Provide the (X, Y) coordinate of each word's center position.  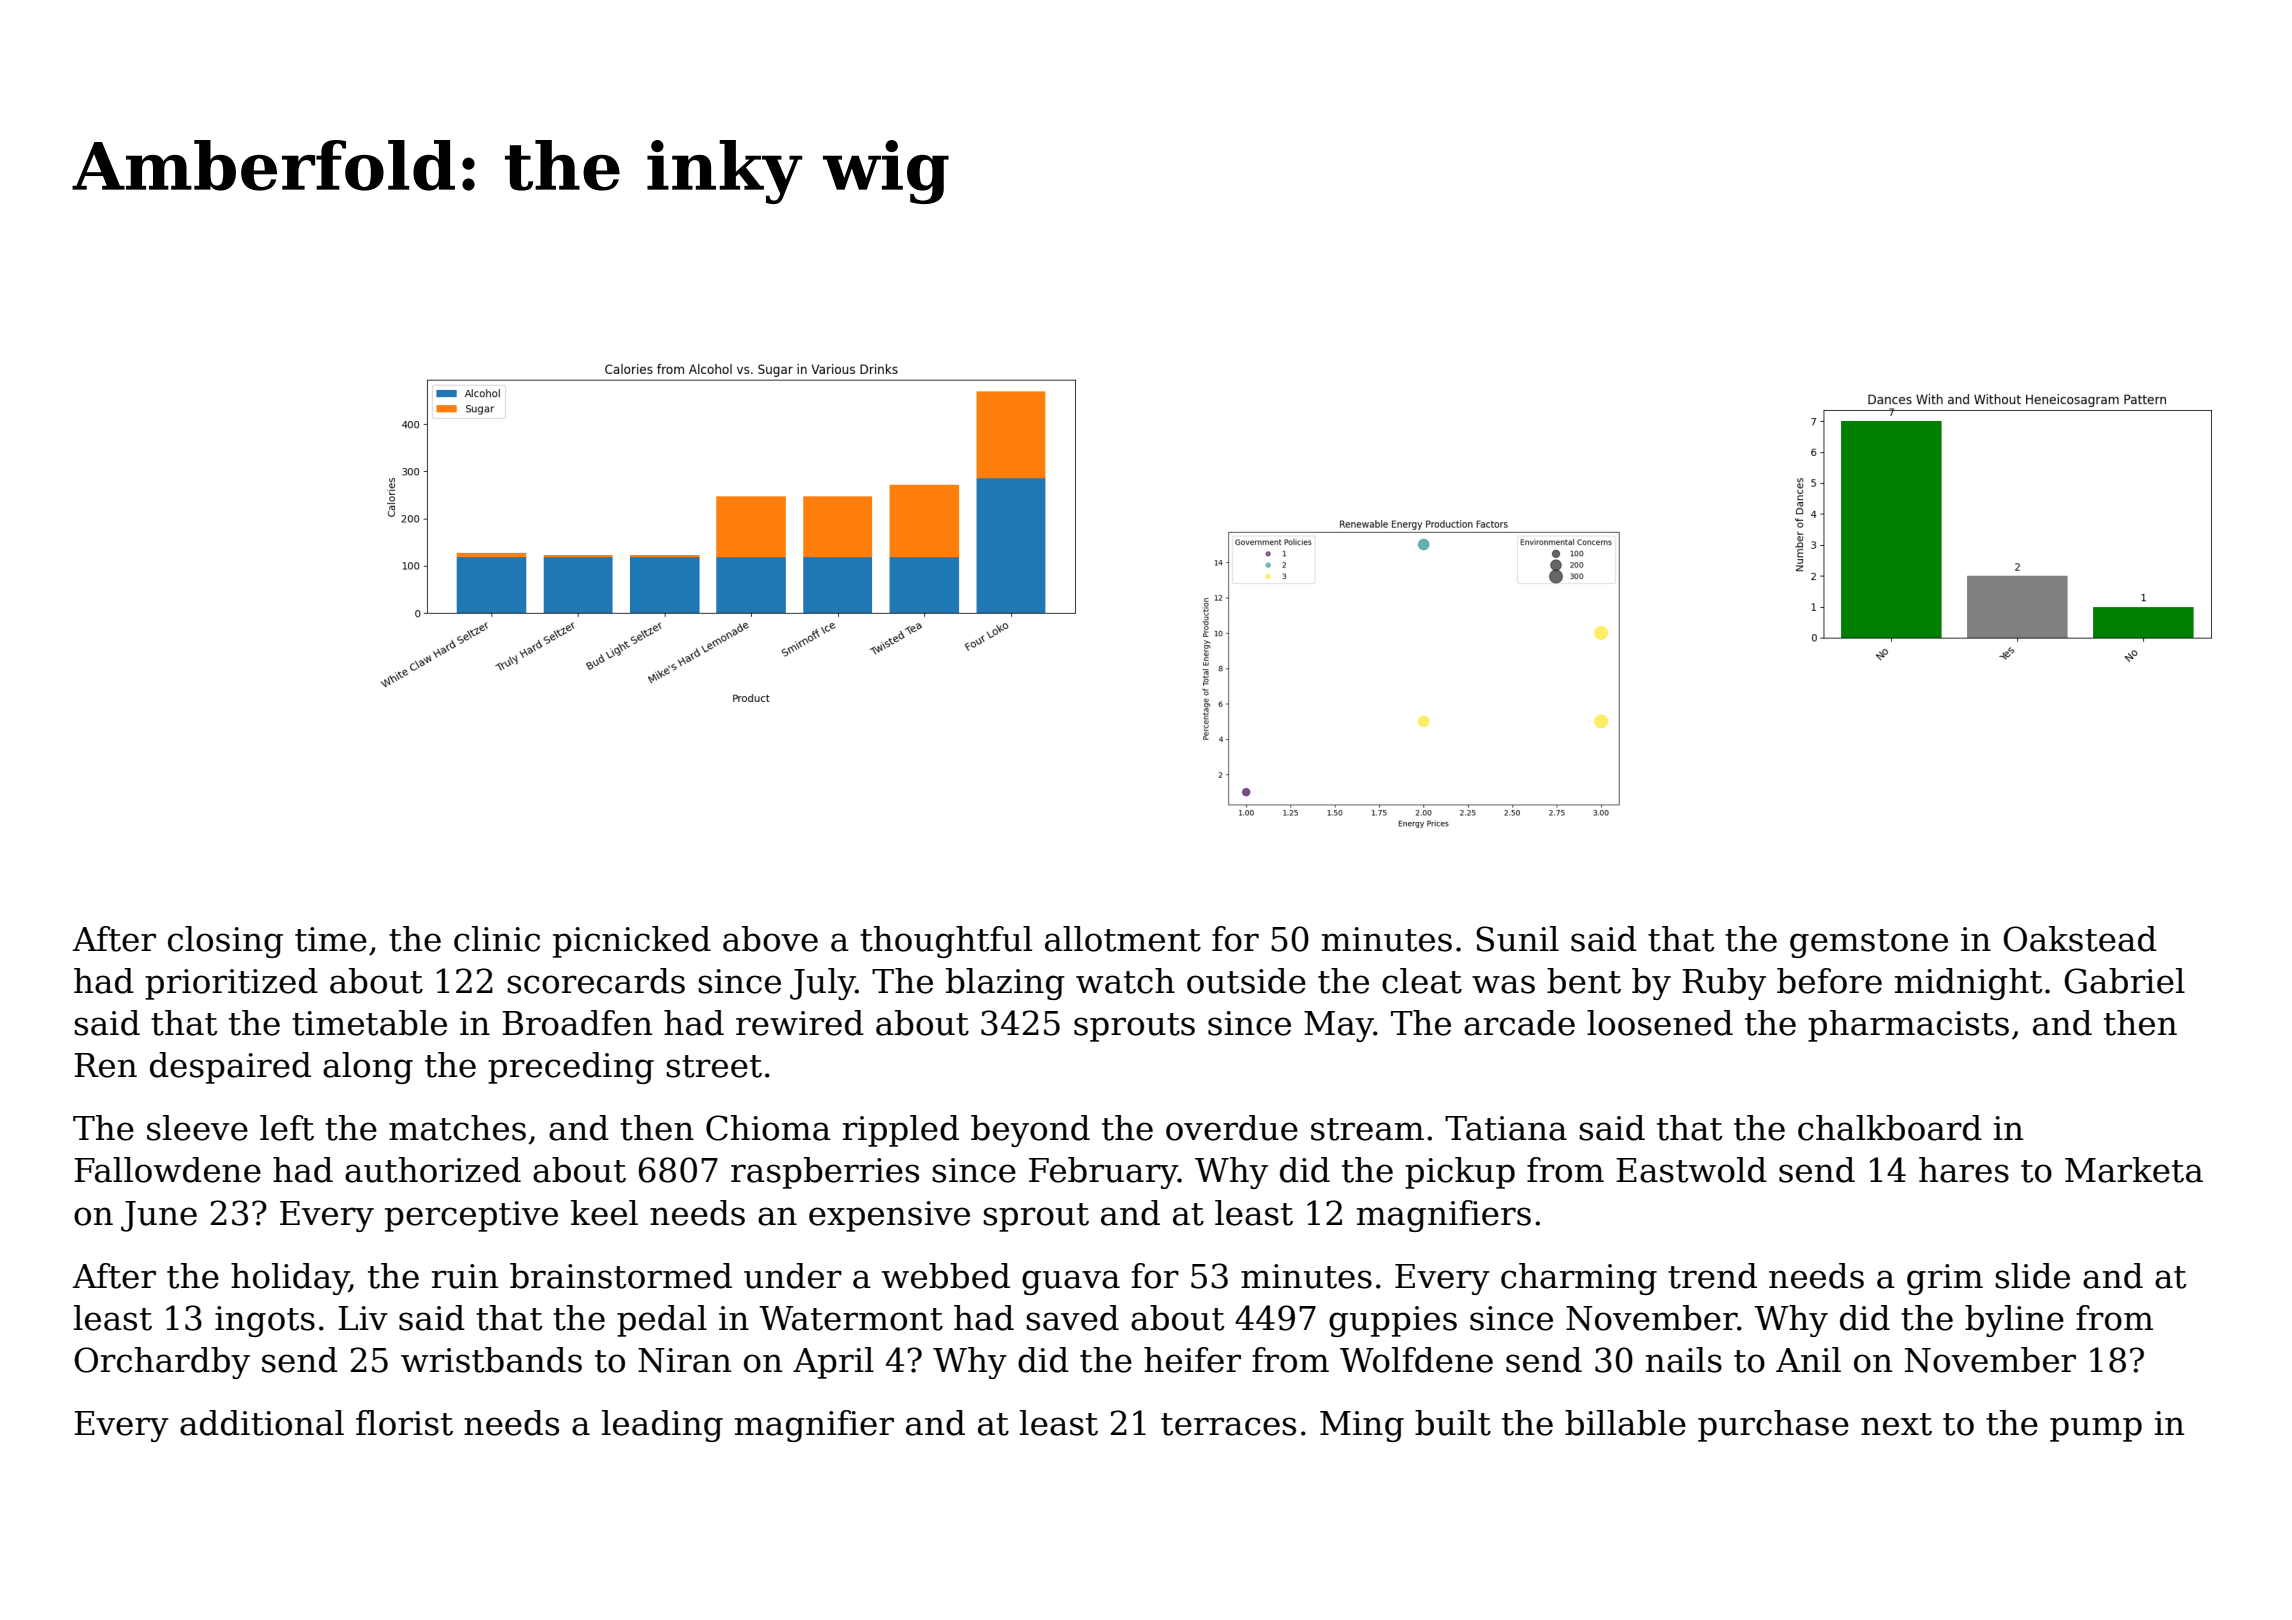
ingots (265, 1321)
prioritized (231, 984)
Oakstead (2080, 939)
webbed (946, 1276)
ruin (465, 1276)
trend (1712, 1276)
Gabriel (2124, 981)
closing (225, 942)
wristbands (491, 1360)
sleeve (197, 1128)
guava (1071, 1282)
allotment (1123, 939)
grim (1945, 1279)
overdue (1232, 1128)
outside (1246, 981)
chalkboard (1890, 1128)
